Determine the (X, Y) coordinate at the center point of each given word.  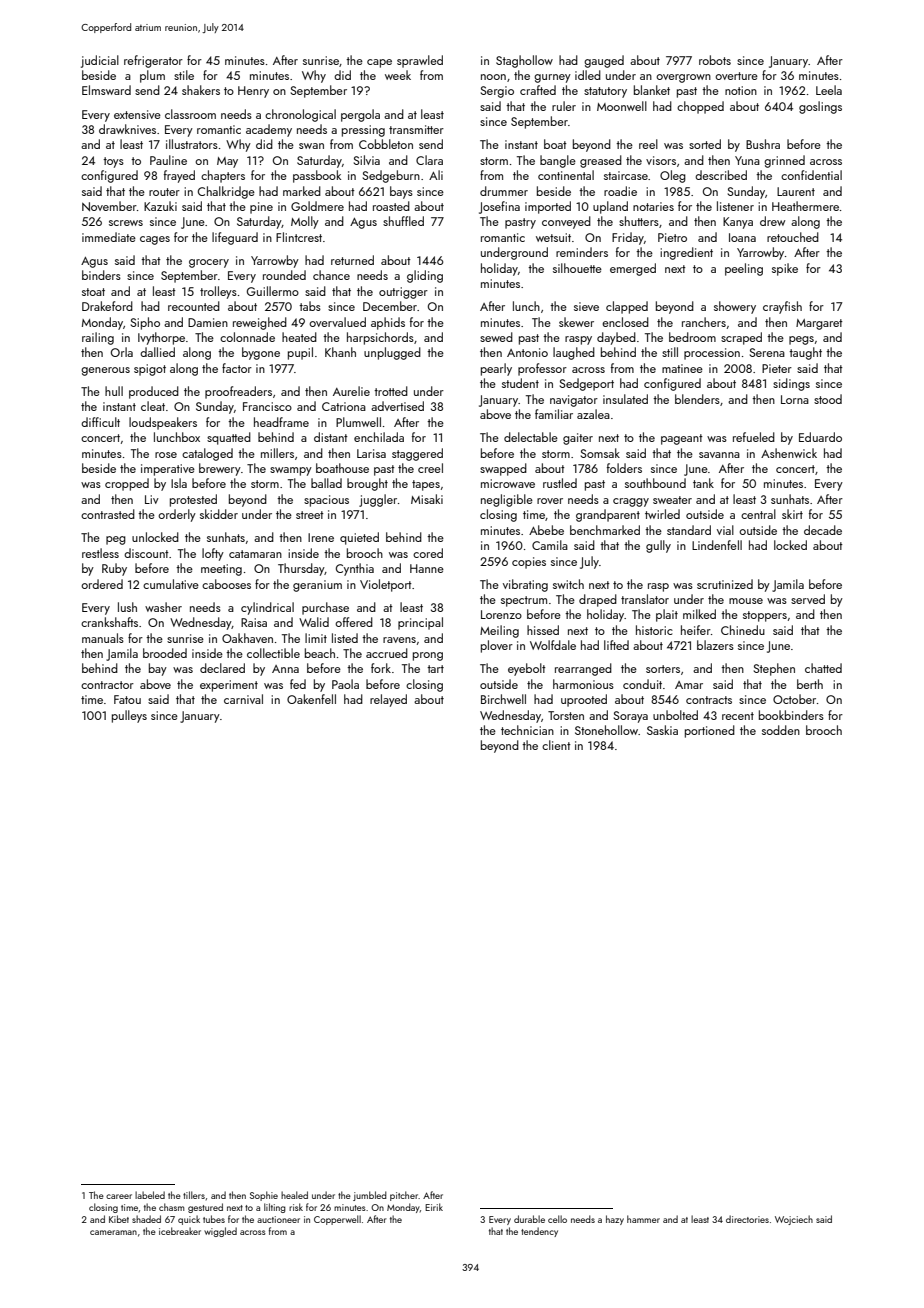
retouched (793, 237)
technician (527, 730)
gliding (425, 276)
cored (428, 553)
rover (550, 501)
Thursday (301, 569)
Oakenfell (311, 699)
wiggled (220, 1232)
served (808, 599)
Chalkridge (226, 192)
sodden (781, 730)
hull (114, 391)
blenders (697, 399)
